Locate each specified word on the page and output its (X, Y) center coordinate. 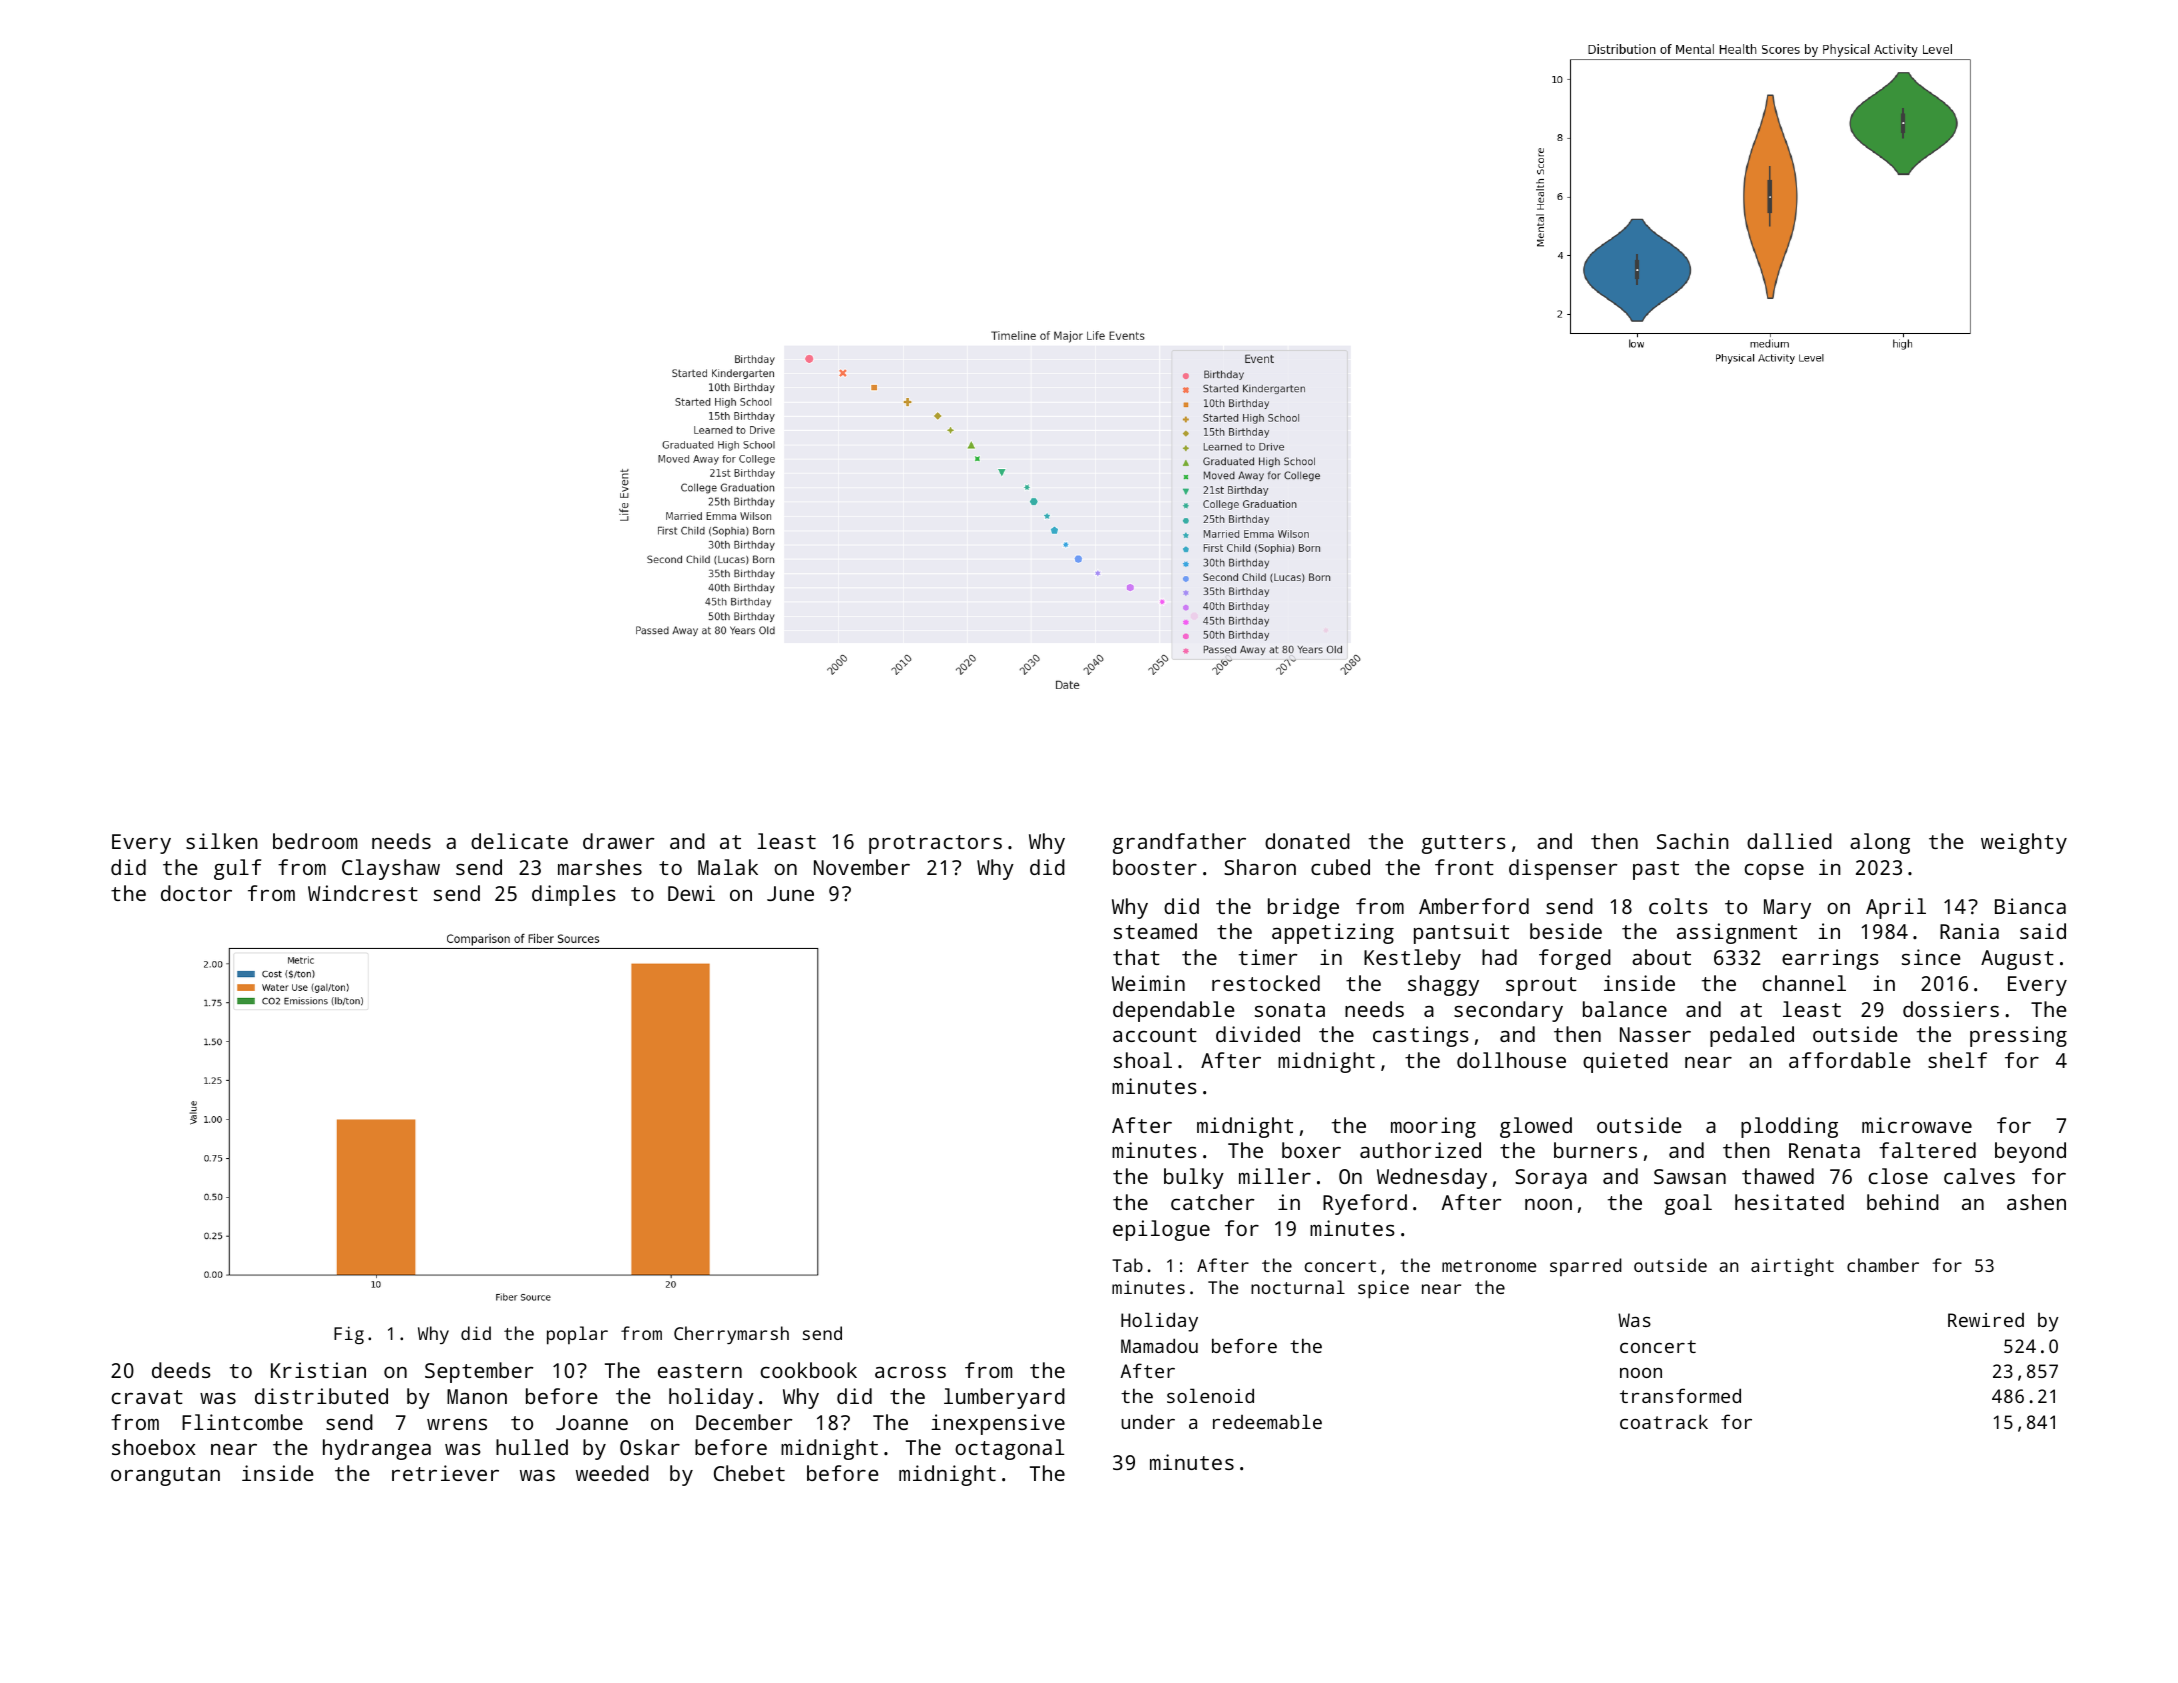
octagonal (1009, 1449)
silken (222, 841)
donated (1307, 841)
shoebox (154, 1447)
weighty (2024, 843)
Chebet (749, 1473)
